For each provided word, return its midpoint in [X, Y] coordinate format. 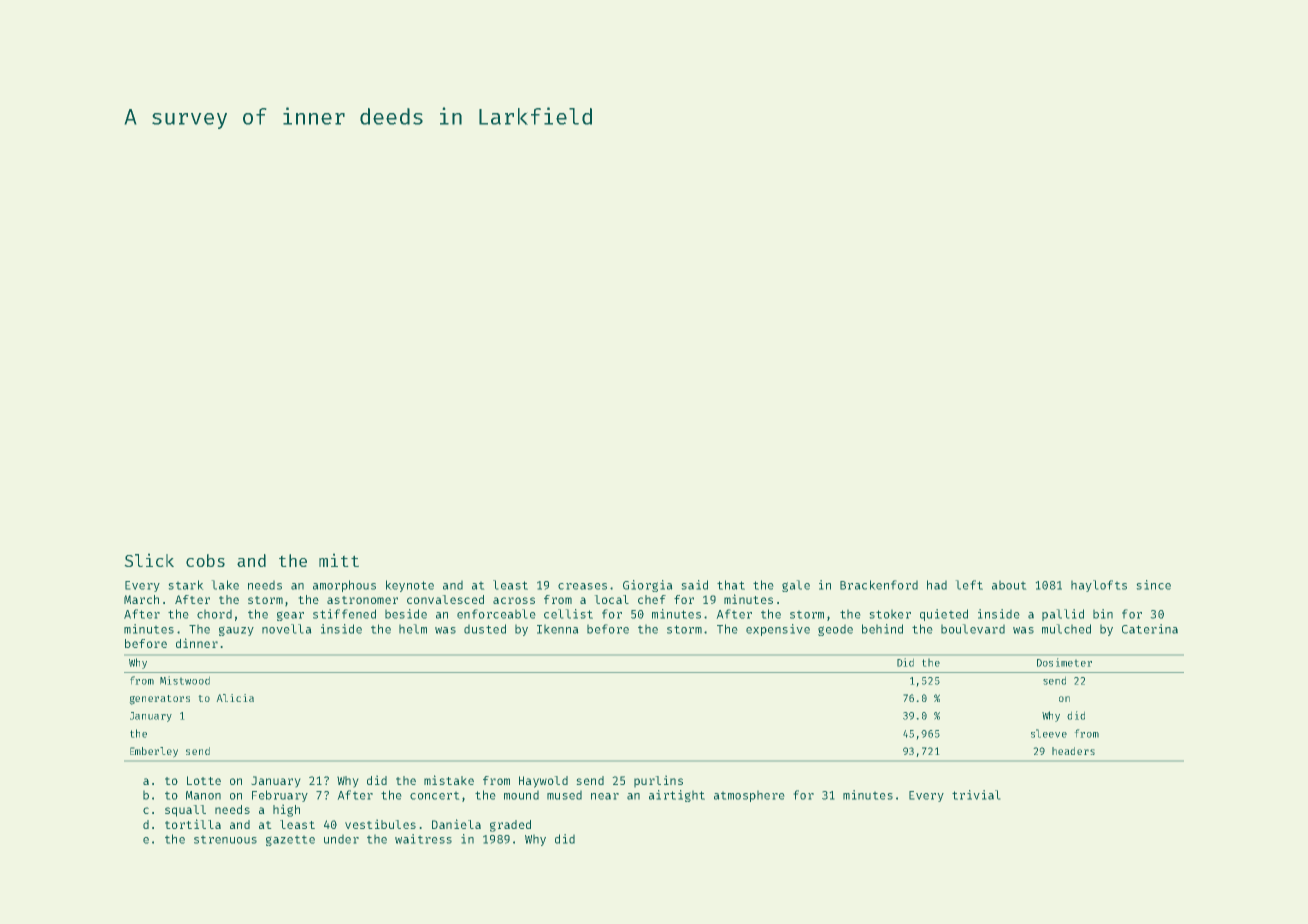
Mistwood [185, 680]
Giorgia [647, 586]
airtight [677, 796]
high [286, 811]
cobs [205, 560]
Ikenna [557, 629]
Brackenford [879, 585]
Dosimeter [1064, 662]
